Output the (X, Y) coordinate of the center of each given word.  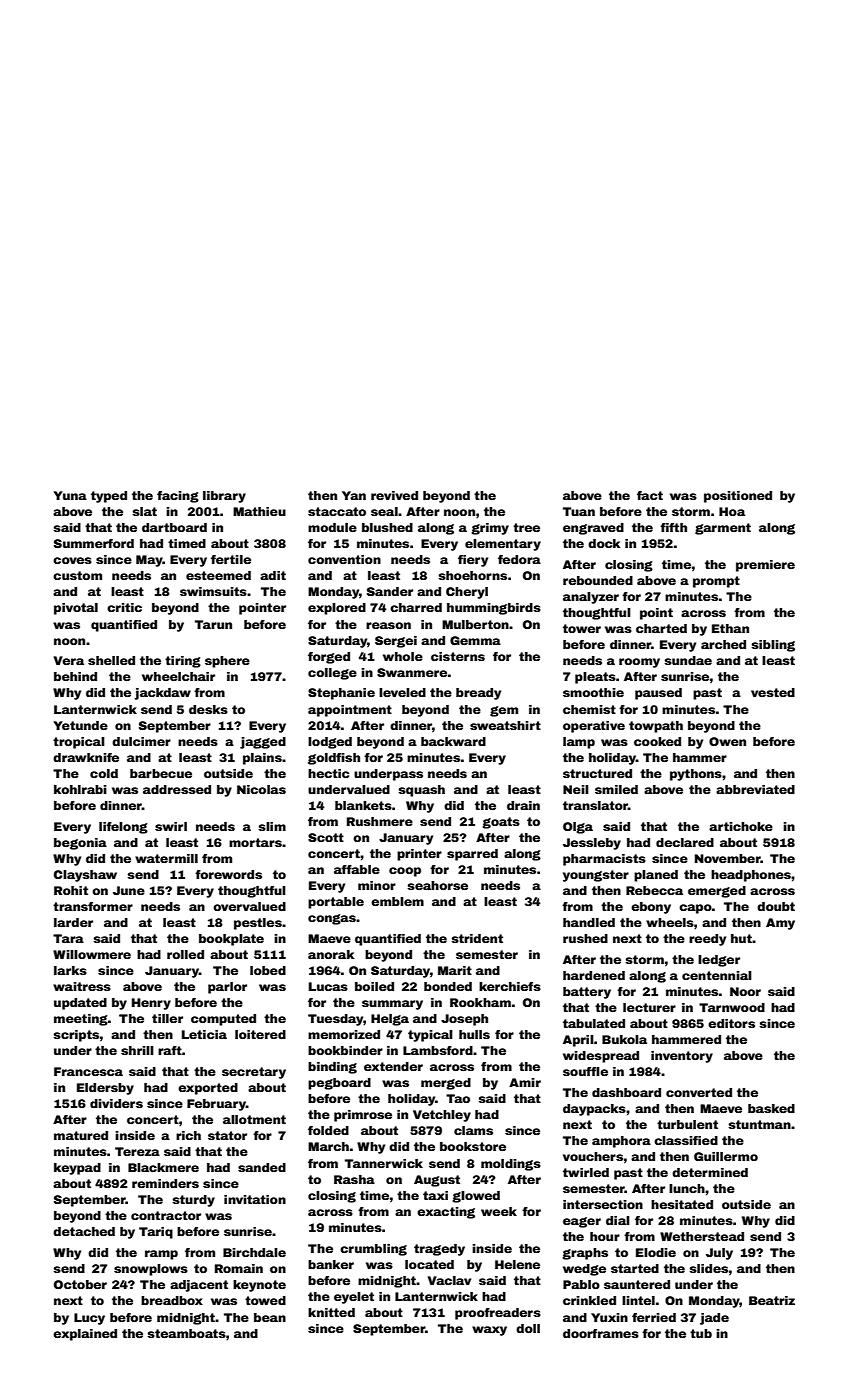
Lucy (89, 1319)
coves (72, 560)
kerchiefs (510, 986)
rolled (185, 954)
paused (658, 694)
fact (650, 495)
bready (478, 694)
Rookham (480, 1002)
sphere (227, 662)
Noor (745, 991)
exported (208, 1089)
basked (771, 1108)
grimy (490, 529)
